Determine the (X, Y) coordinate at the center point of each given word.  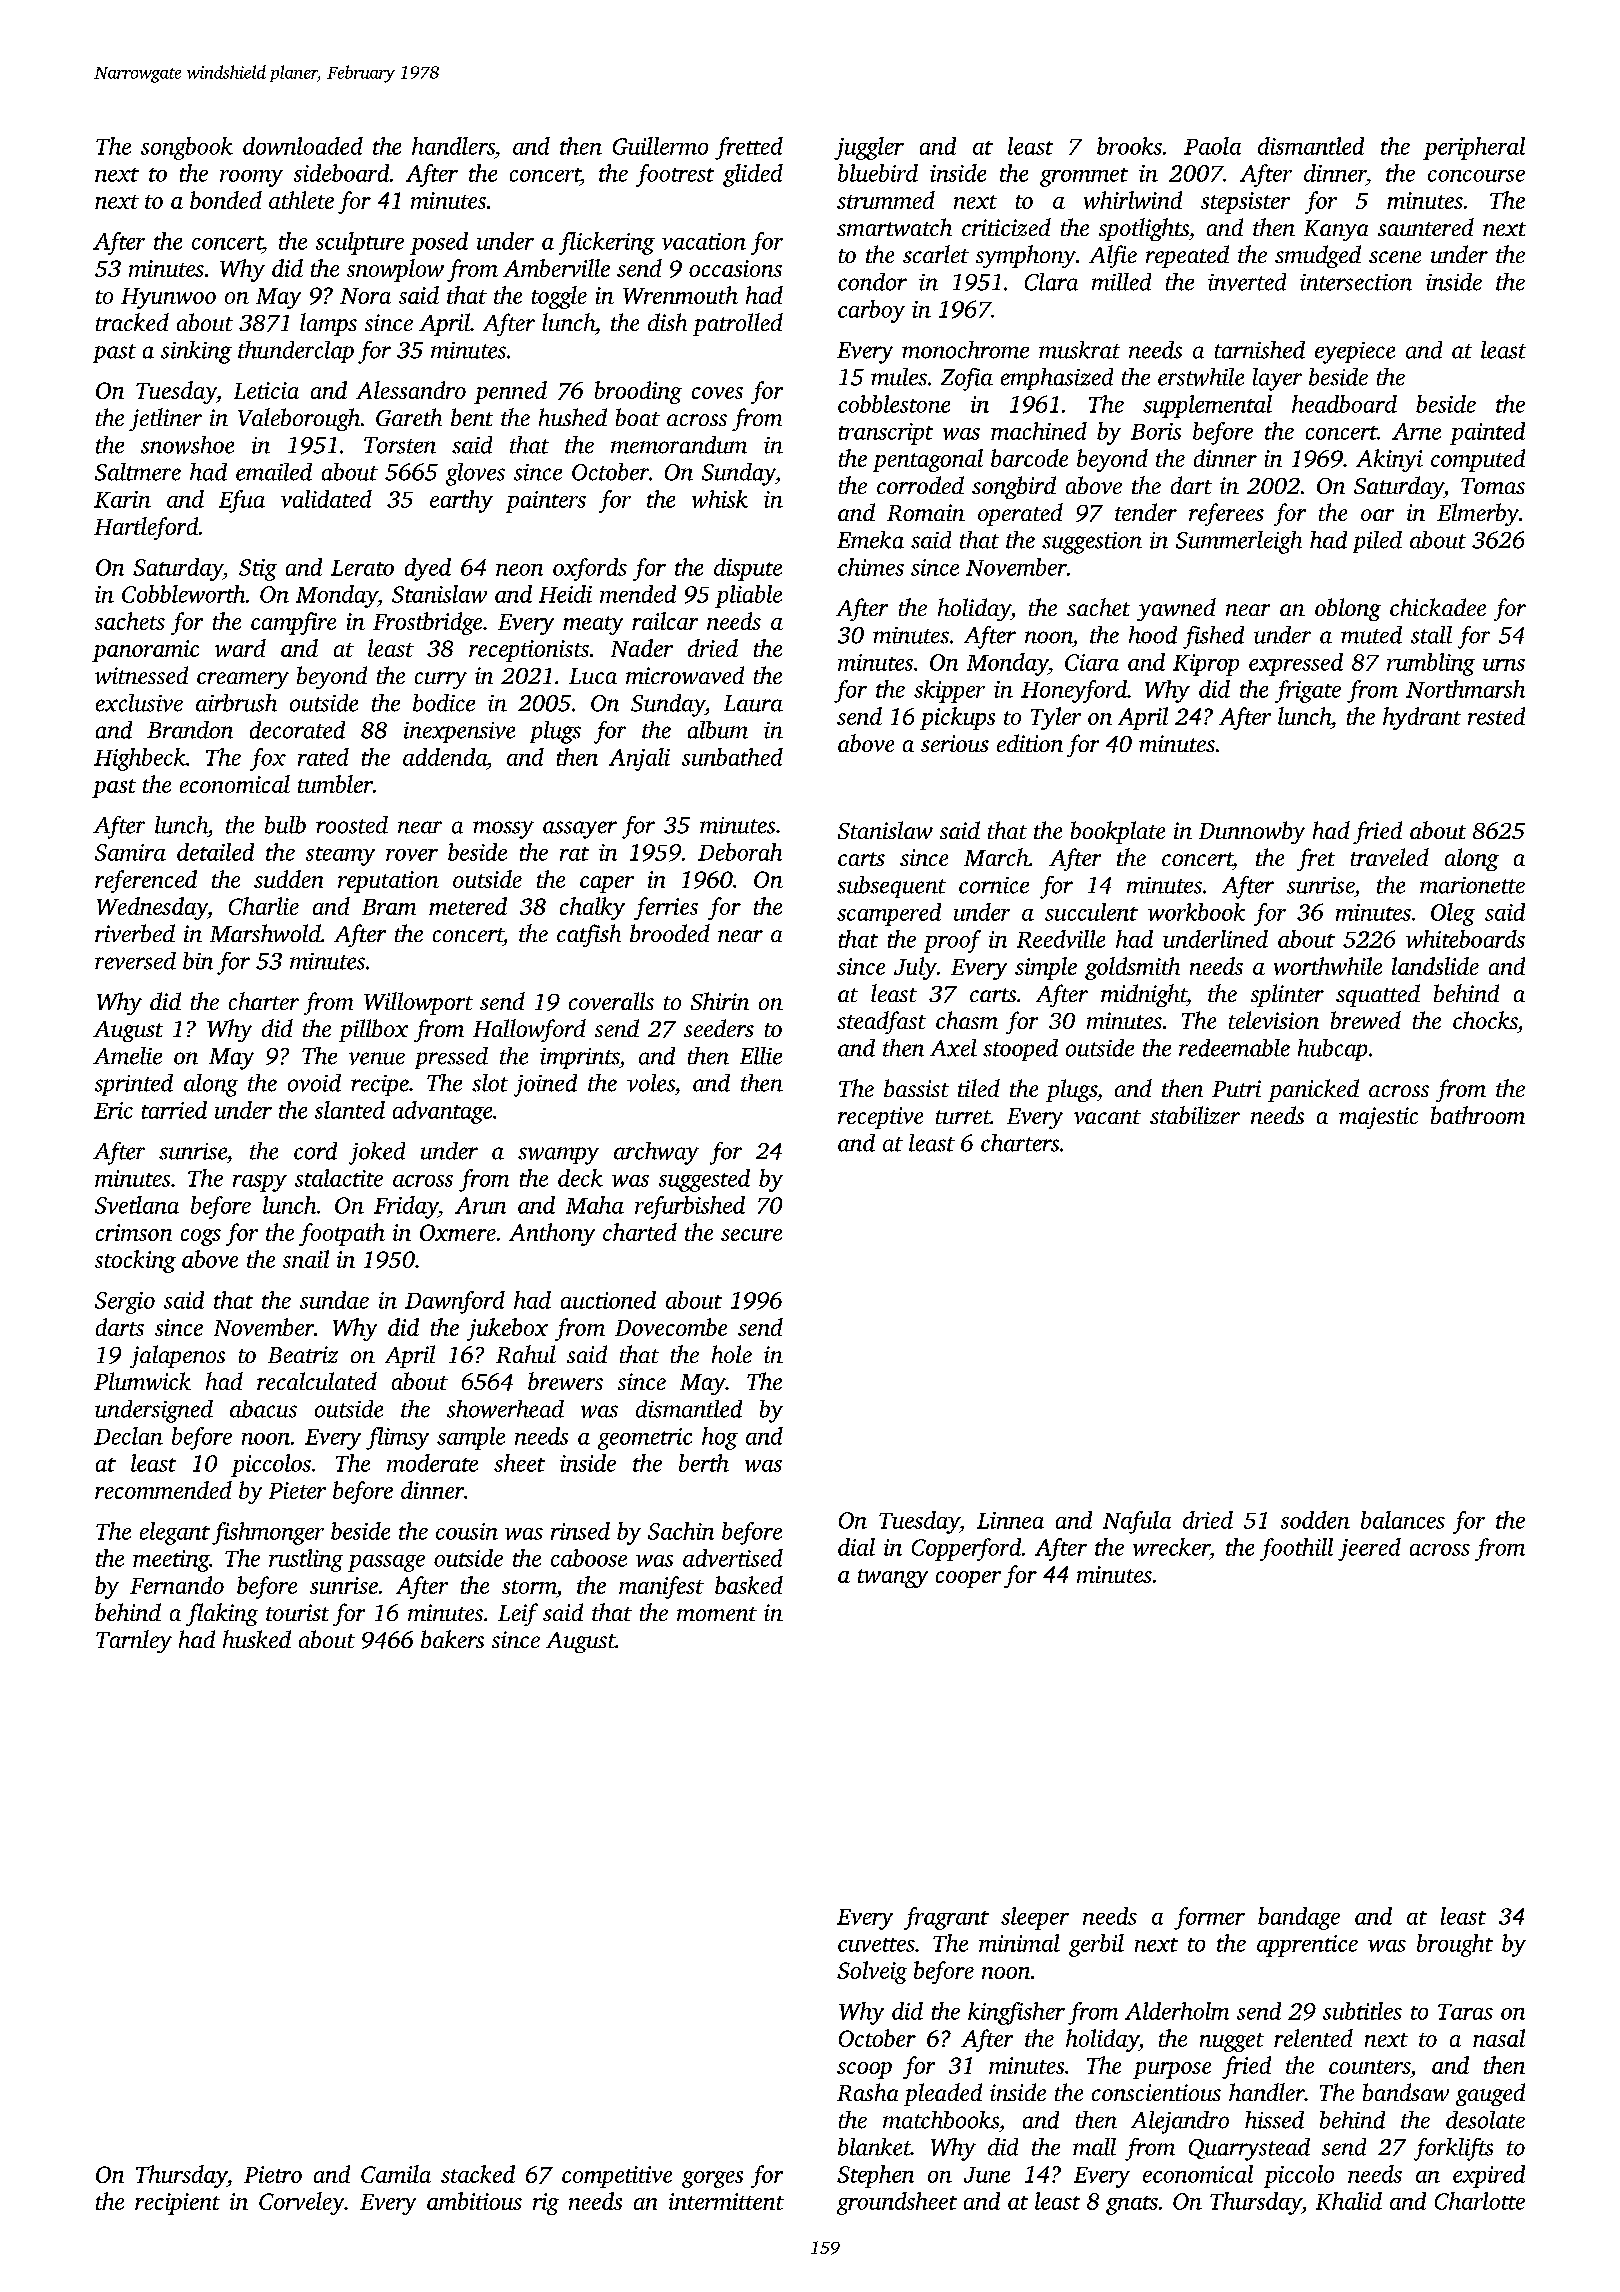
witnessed (141, 675)
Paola (1212, 146)
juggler (869, 148)
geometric (645, 1439)
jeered (1369, 1549)
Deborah (740, 852)
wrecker (1171, 1547)
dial (856, 1547)
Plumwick (142, 1381)
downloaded (303, 146)
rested (1496, 716)
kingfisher (1016, 2013)
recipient (177, 2204)
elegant (175, 1533)
